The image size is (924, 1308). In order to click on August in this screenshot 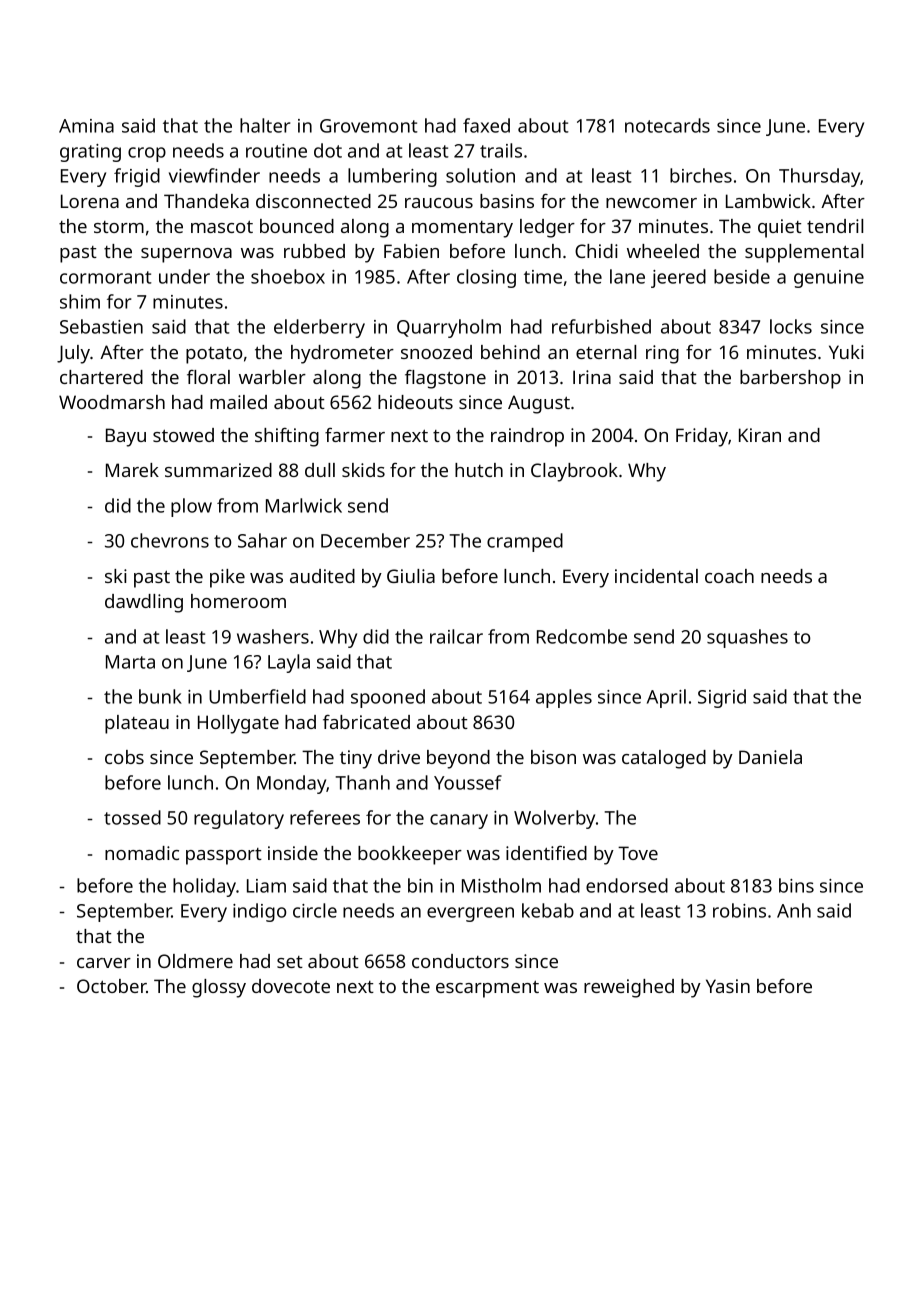, I will do `click(539, 404)`.
